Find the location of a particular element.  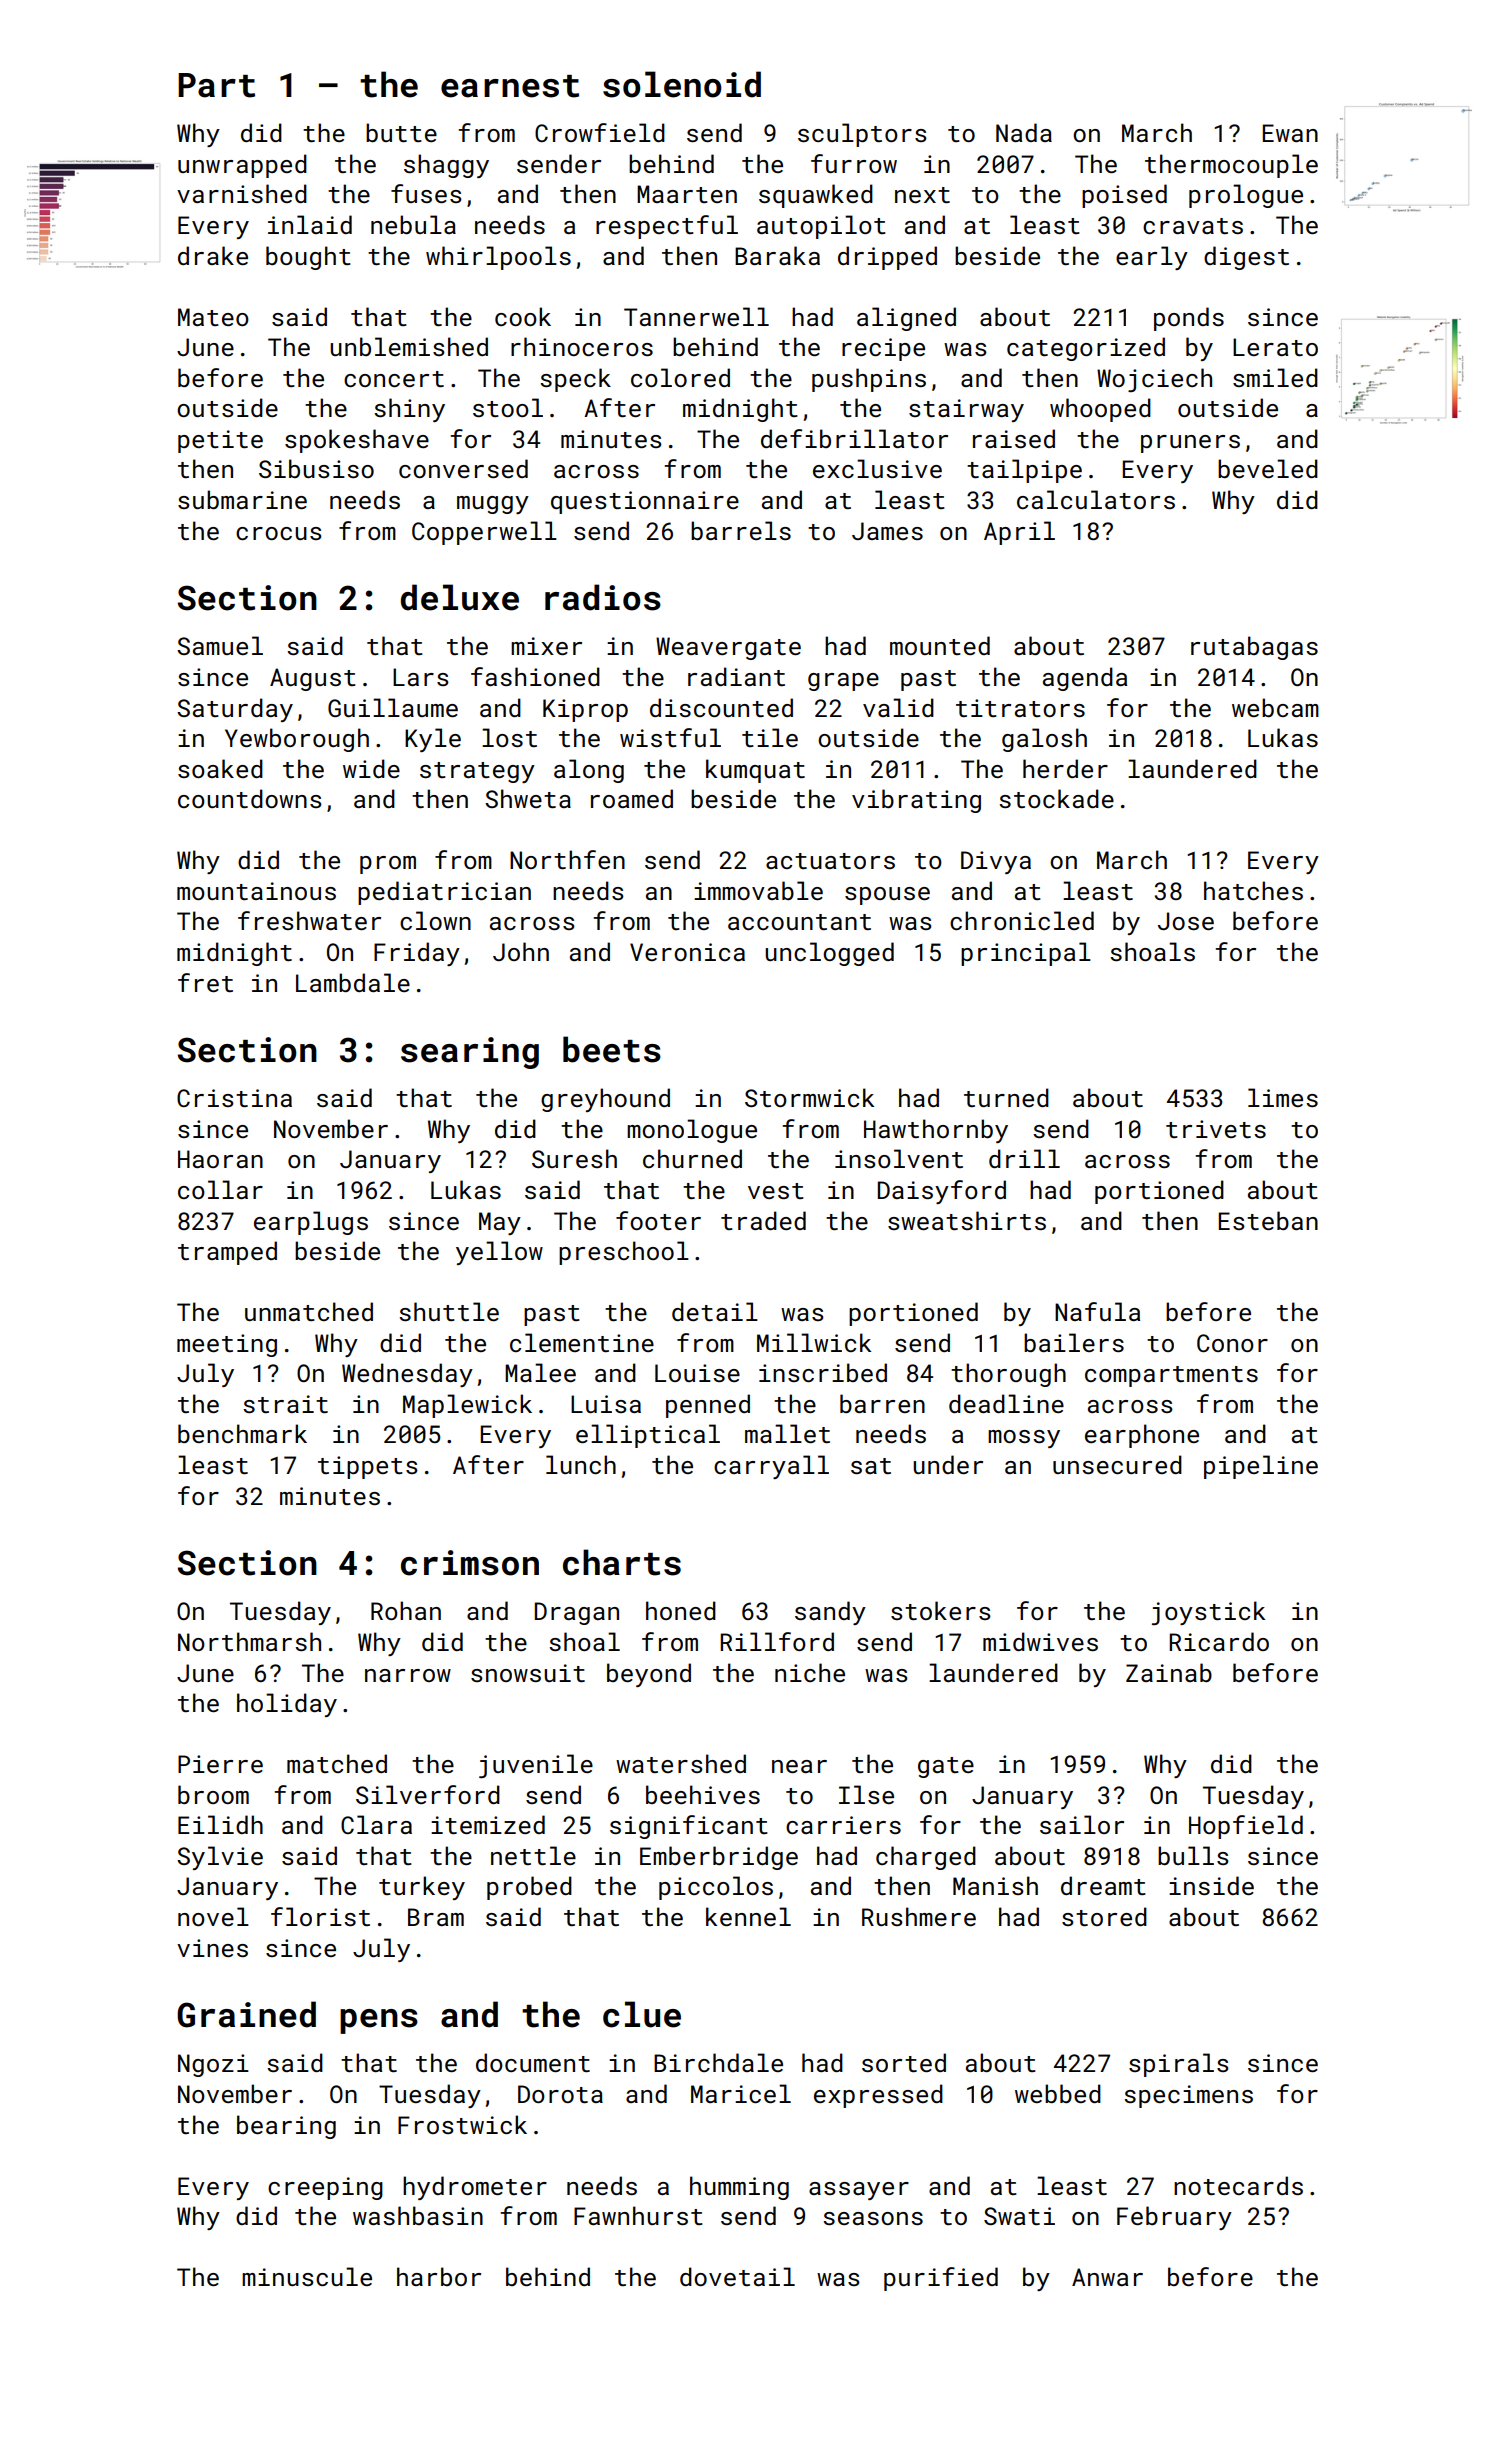

respectful is located at coordinates (667, 227).
